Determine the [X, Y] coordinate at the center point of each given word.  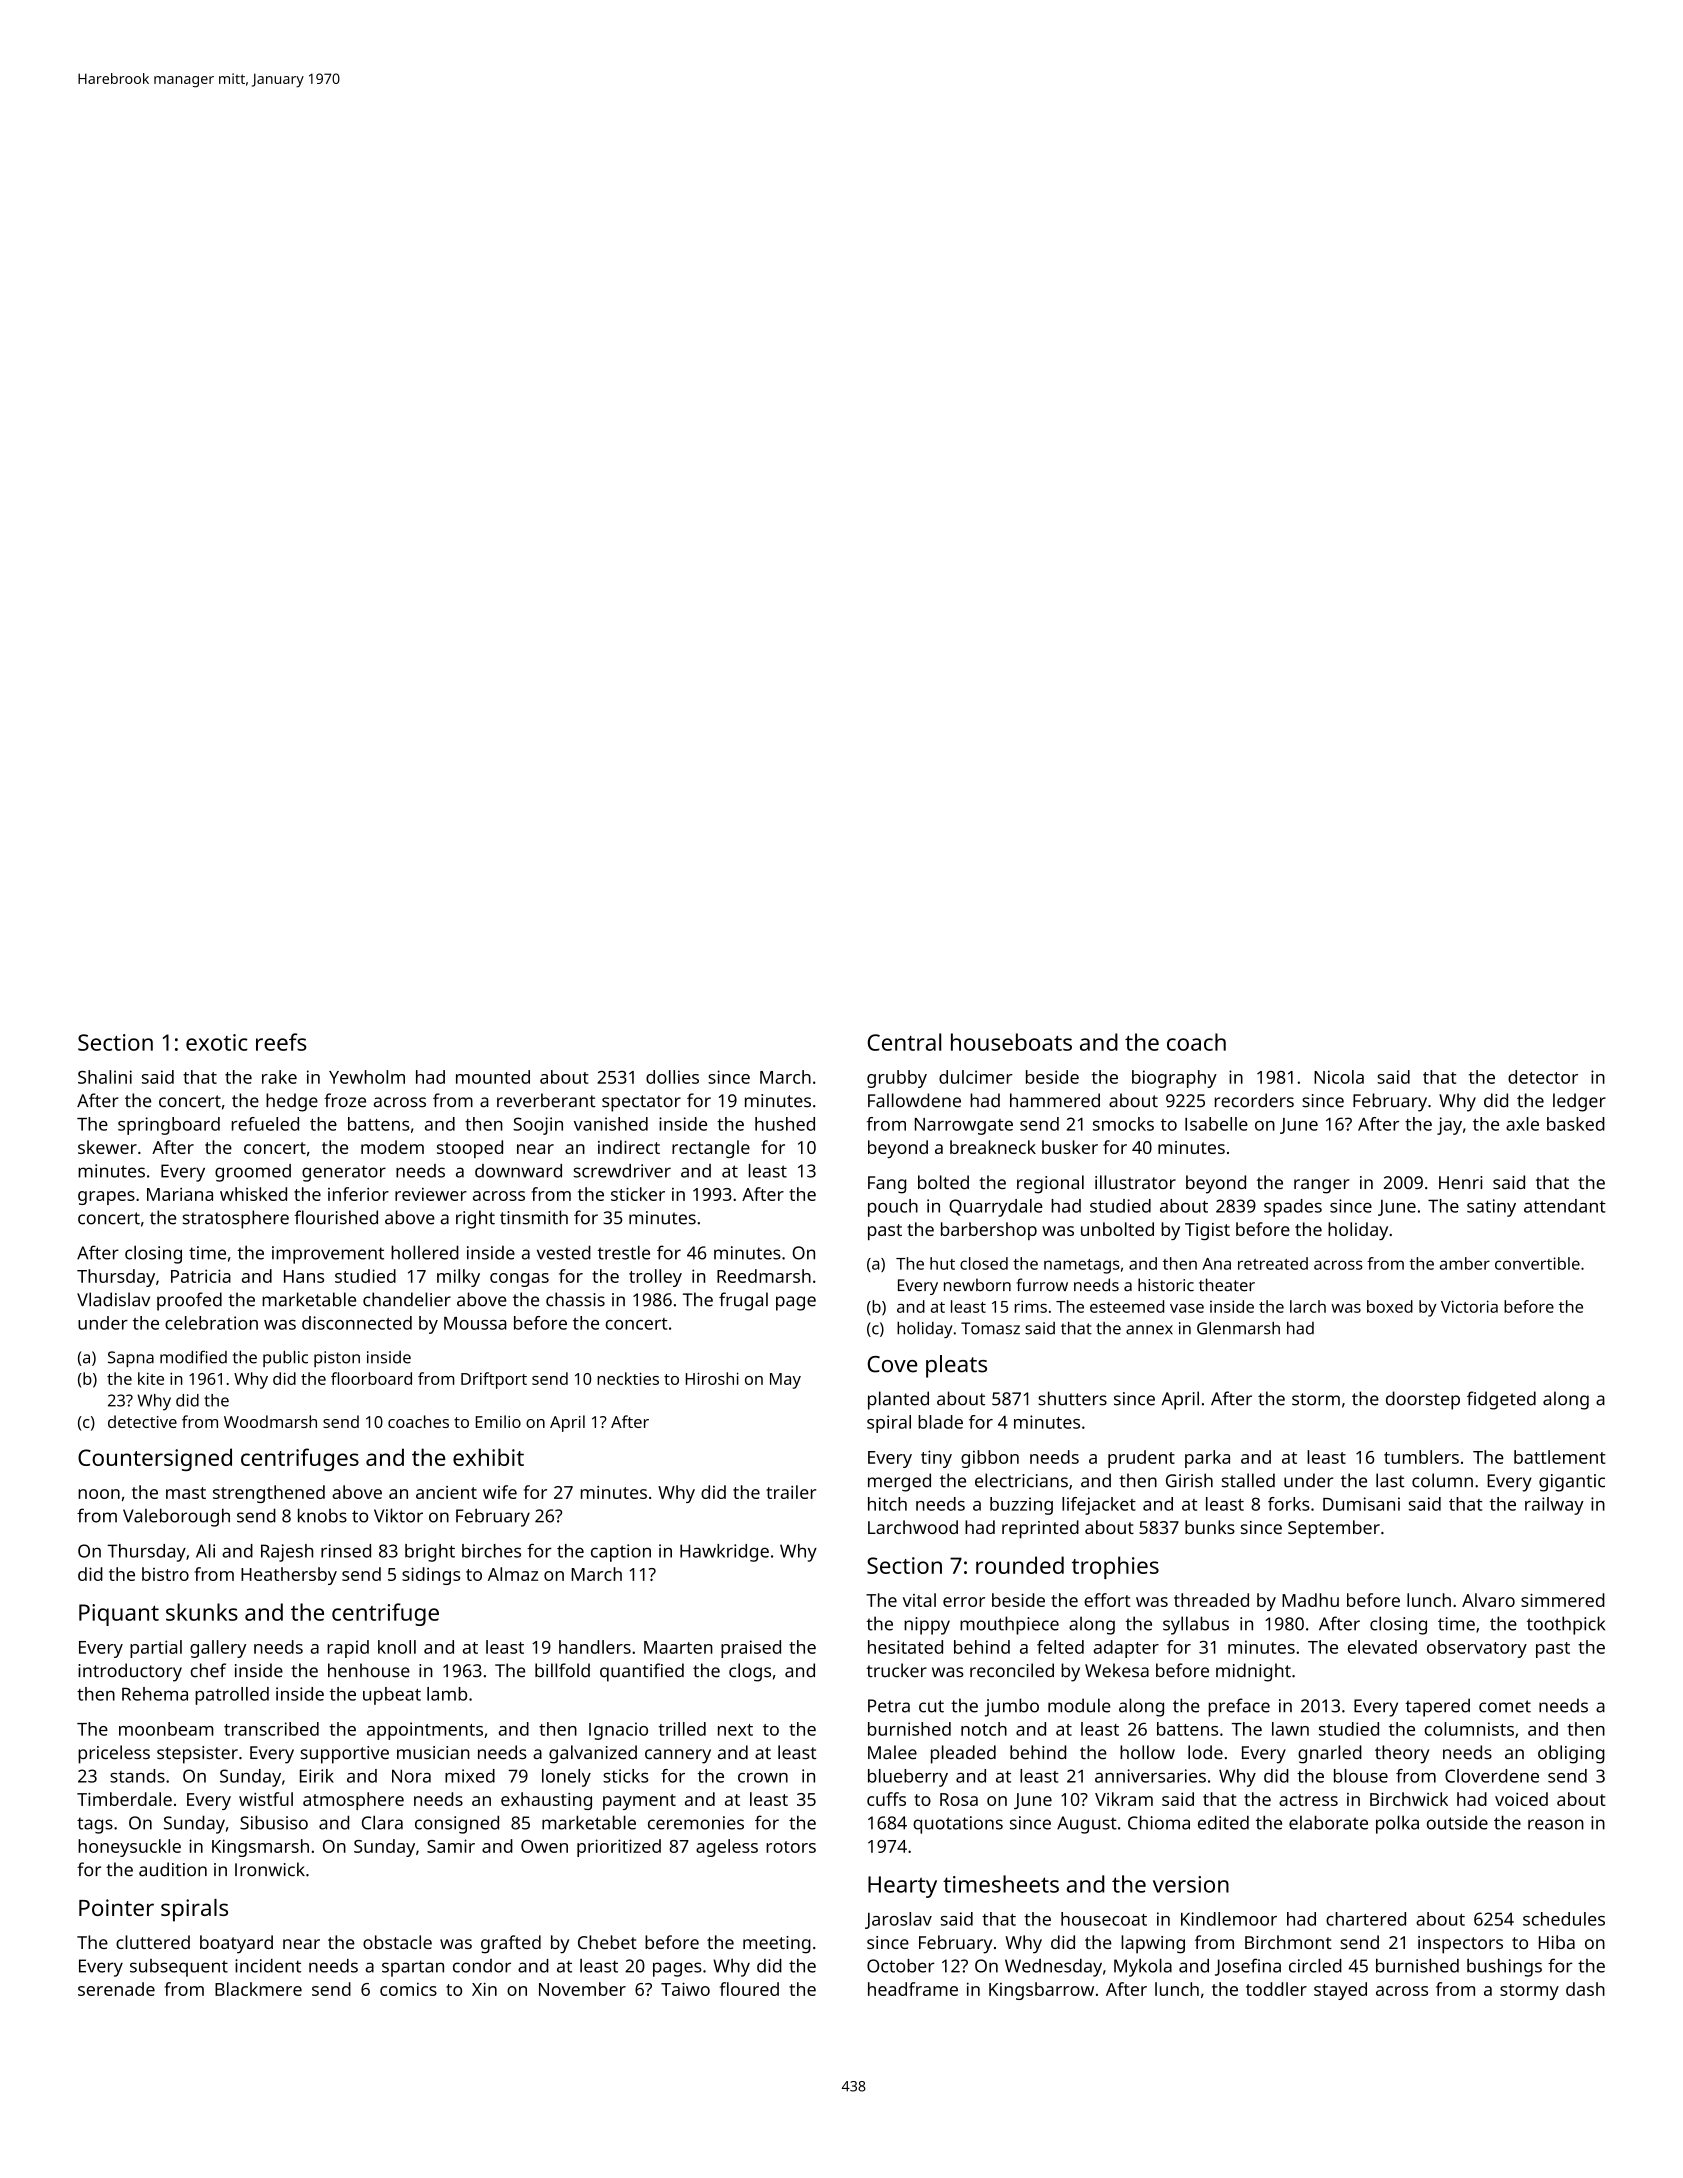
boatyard [236, 1944]
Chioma [1159, 1822]
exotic [217, 1042]
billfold [562, 1670]
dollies [672, 1077]
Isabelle [1216, 1124]
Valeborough [176, 1517]
